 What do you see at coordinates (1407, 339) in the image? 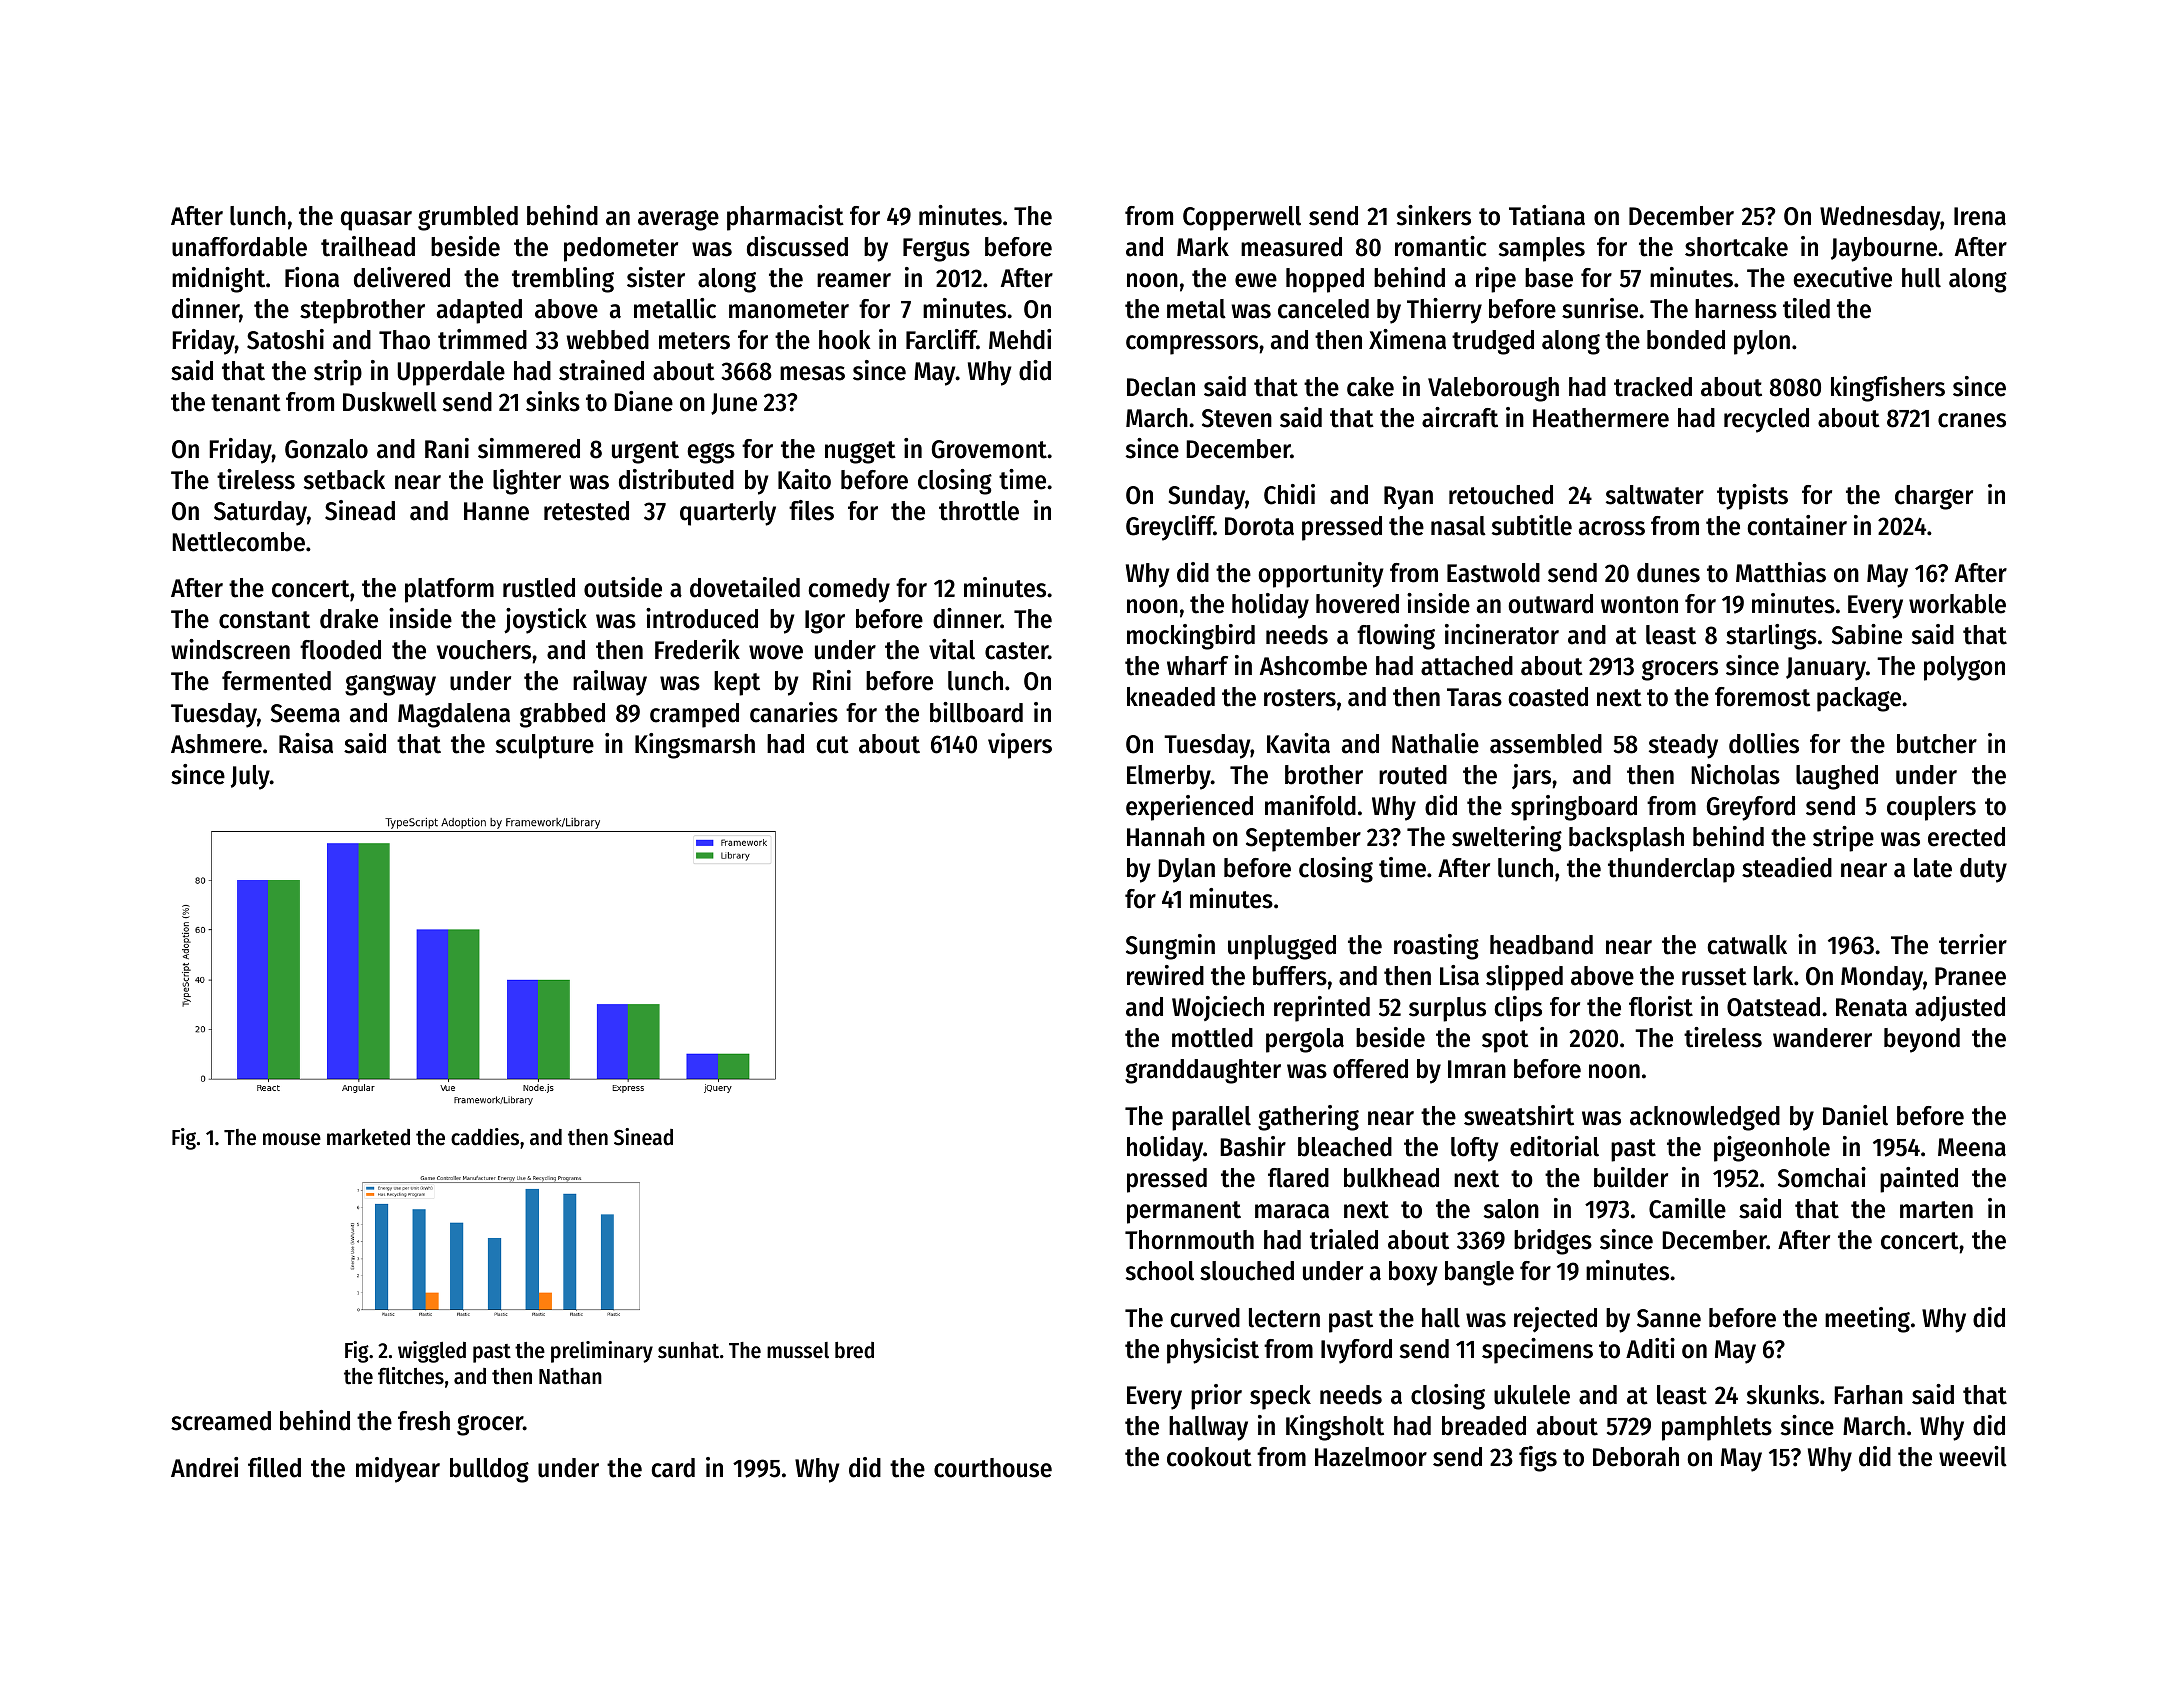
I see `Ximena` at bounding box center [1407, 339].
